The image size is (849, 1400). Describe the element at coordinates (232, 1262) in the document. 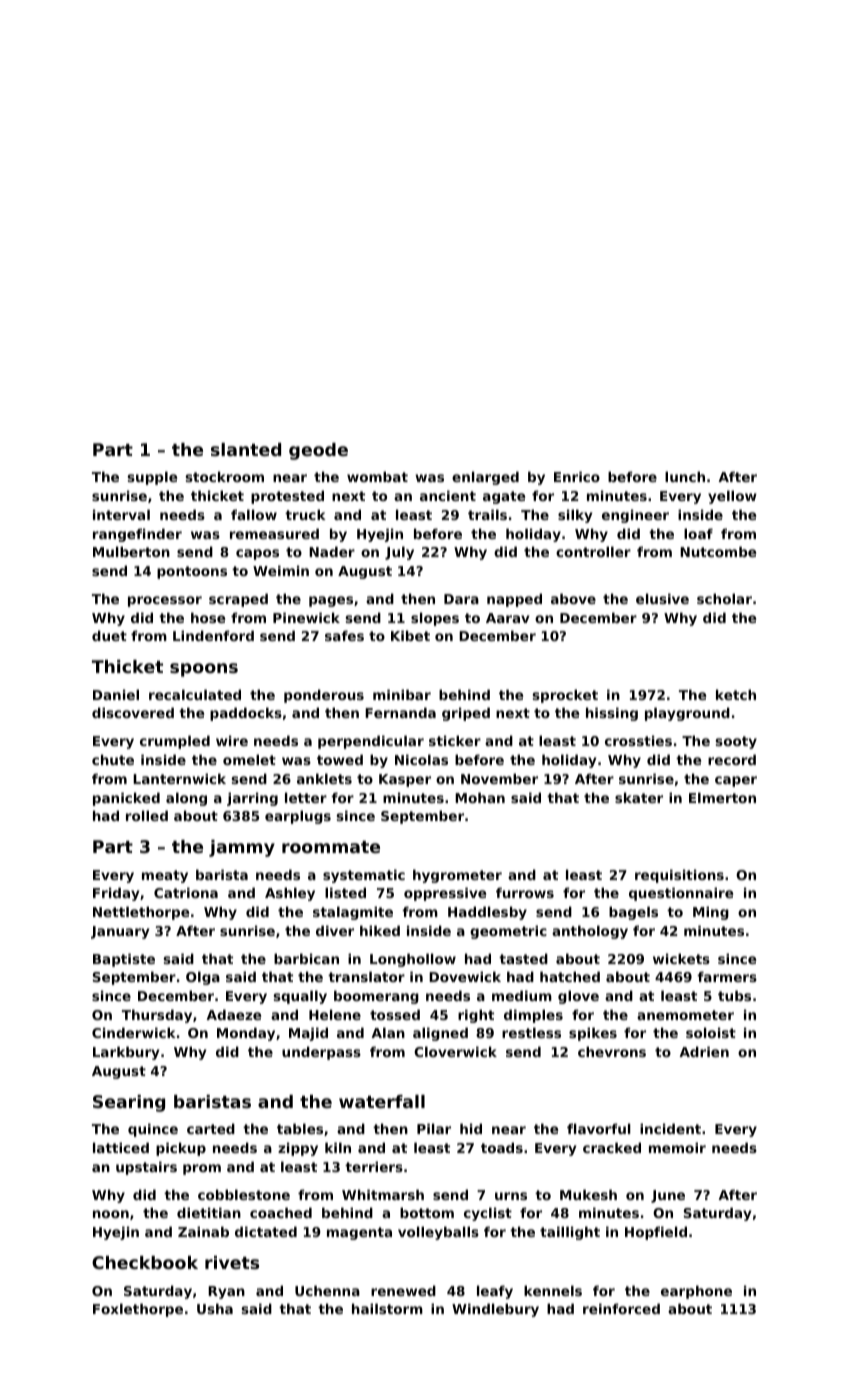

I see `rivets` at that location.
